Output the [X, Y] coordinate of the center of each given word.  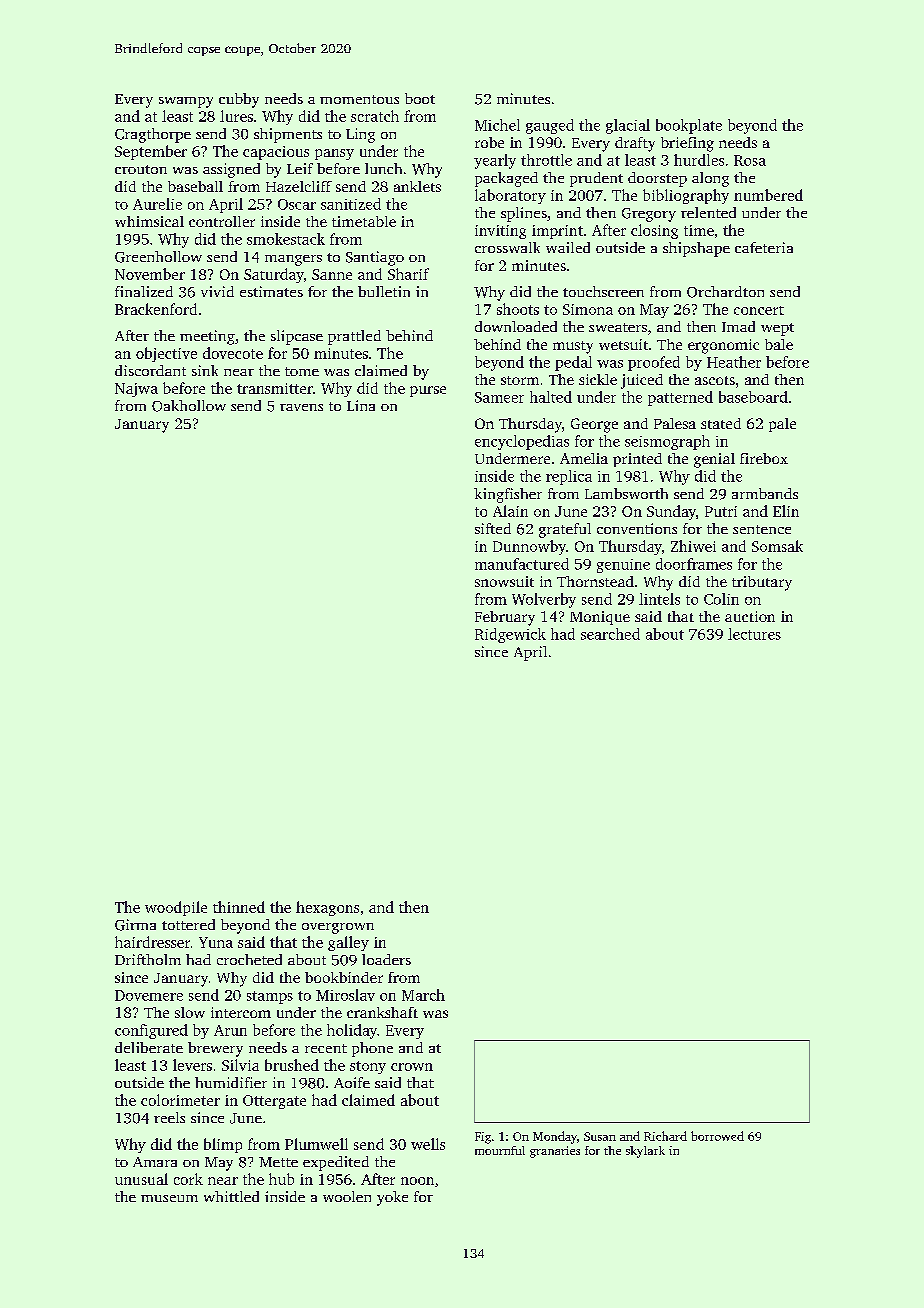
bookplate [689, 126]
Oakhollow [189, 406]
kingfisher [508, 495]
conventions [637, 528]
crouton [141, 169]
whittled [231, 1196]
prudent [596, 179]
